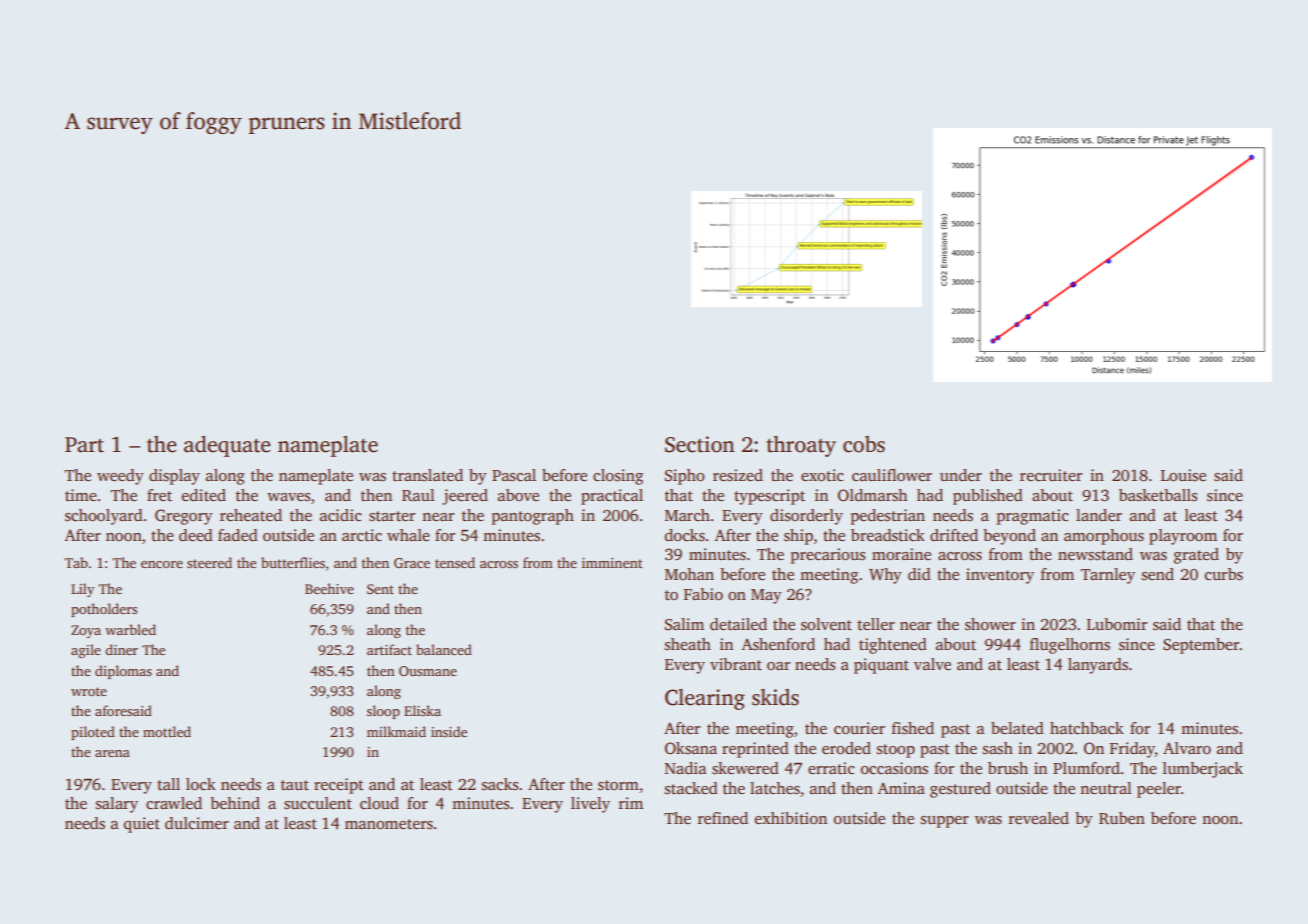  Describe the element at coordinates (722, 818) in the screenshot. I see `refined` at that location.
